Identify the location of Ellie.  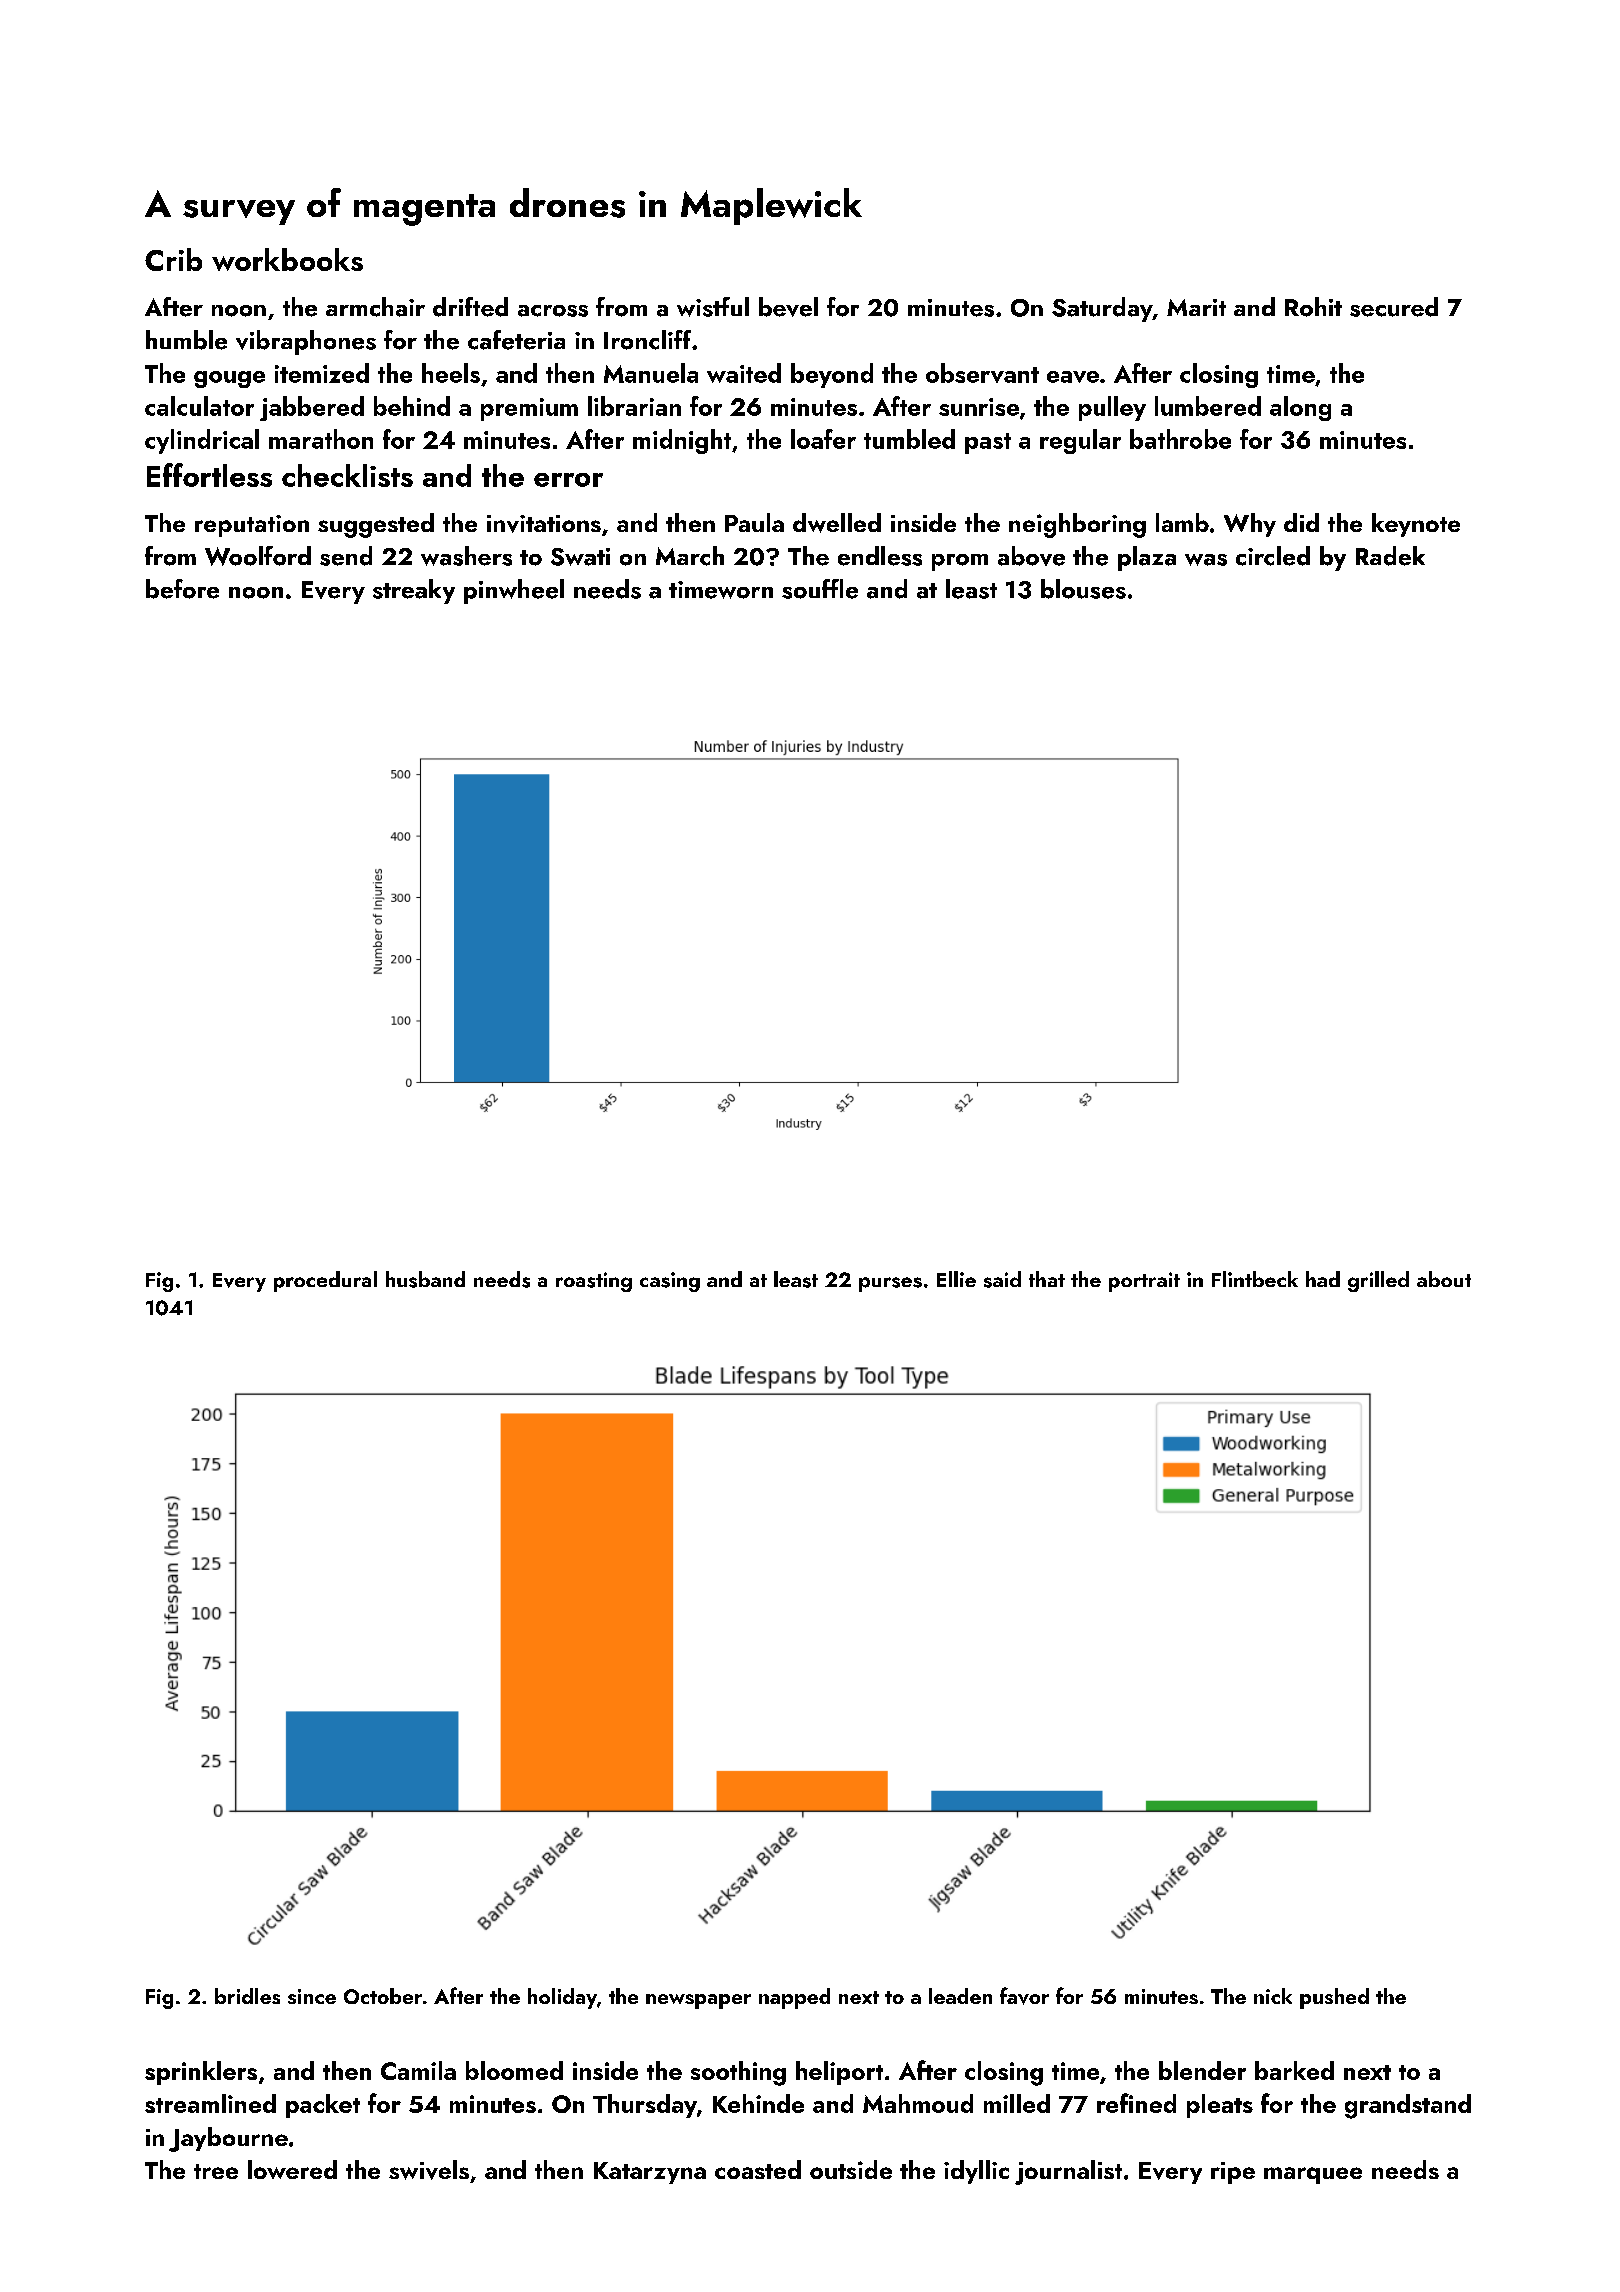
(956, 1279).
